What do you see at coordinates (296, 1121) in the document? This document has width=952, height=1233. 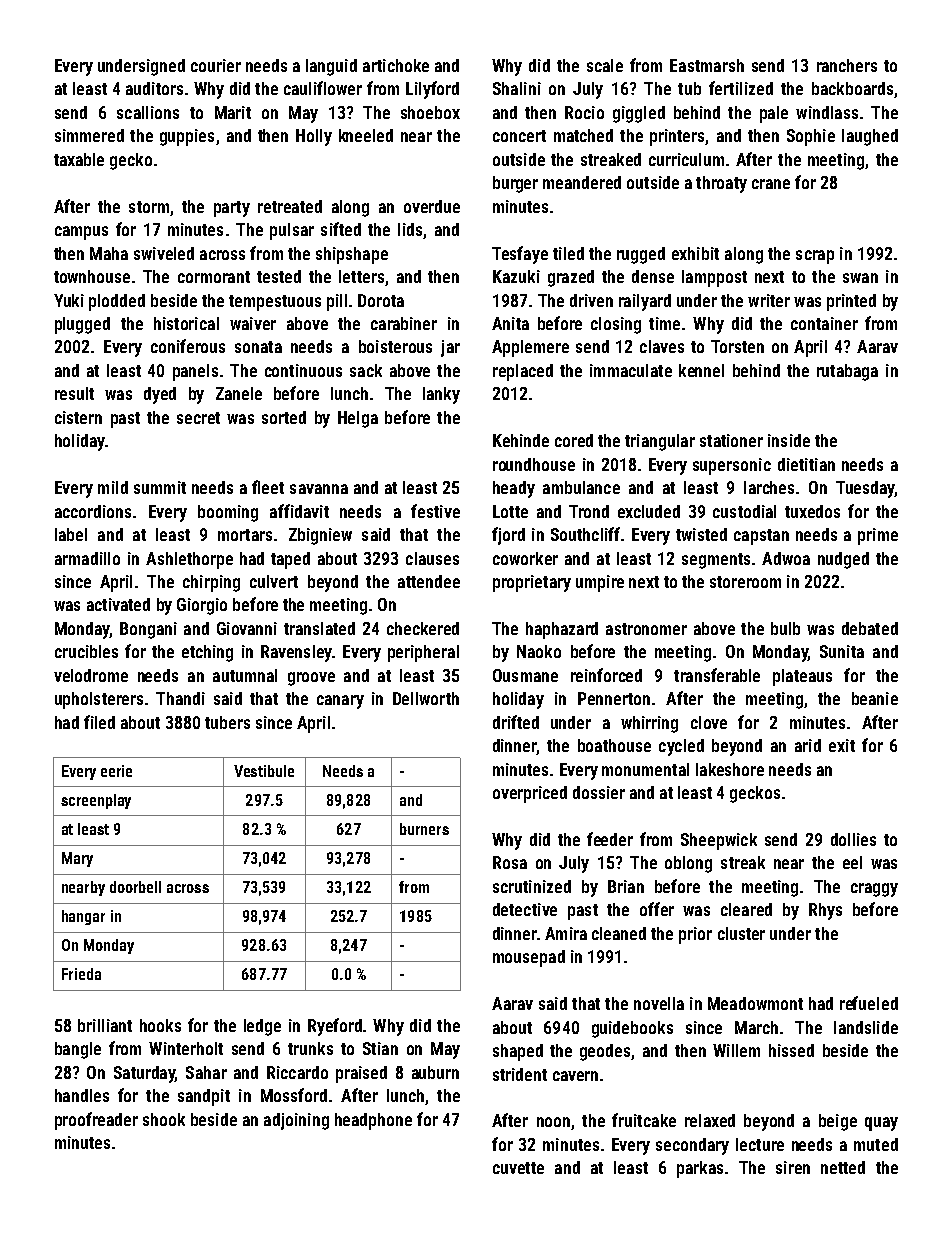 I see `adjoining` at bounding box center [296, 1121].
